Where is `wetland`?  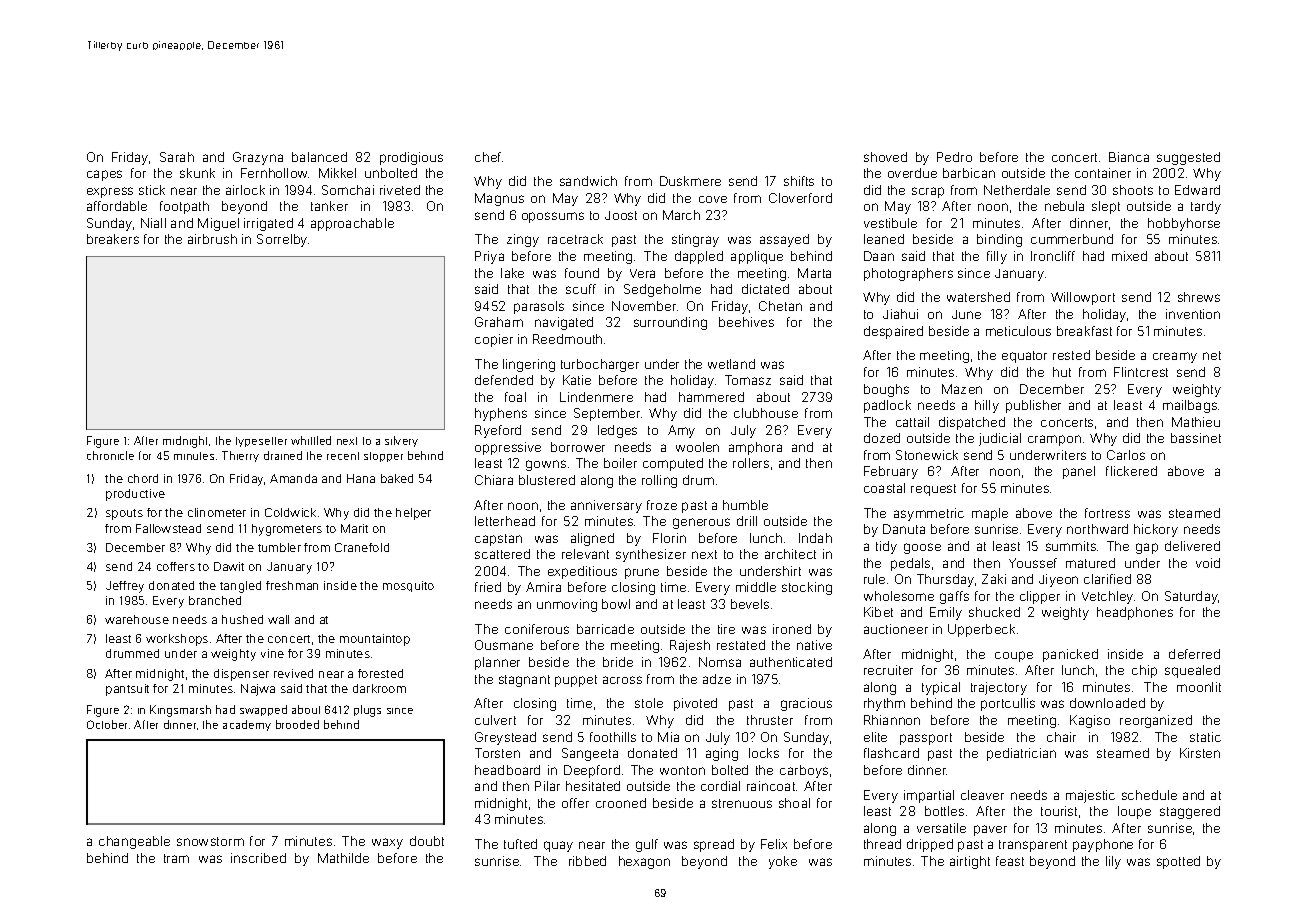 wetland is located at coordinates (731, 364).
